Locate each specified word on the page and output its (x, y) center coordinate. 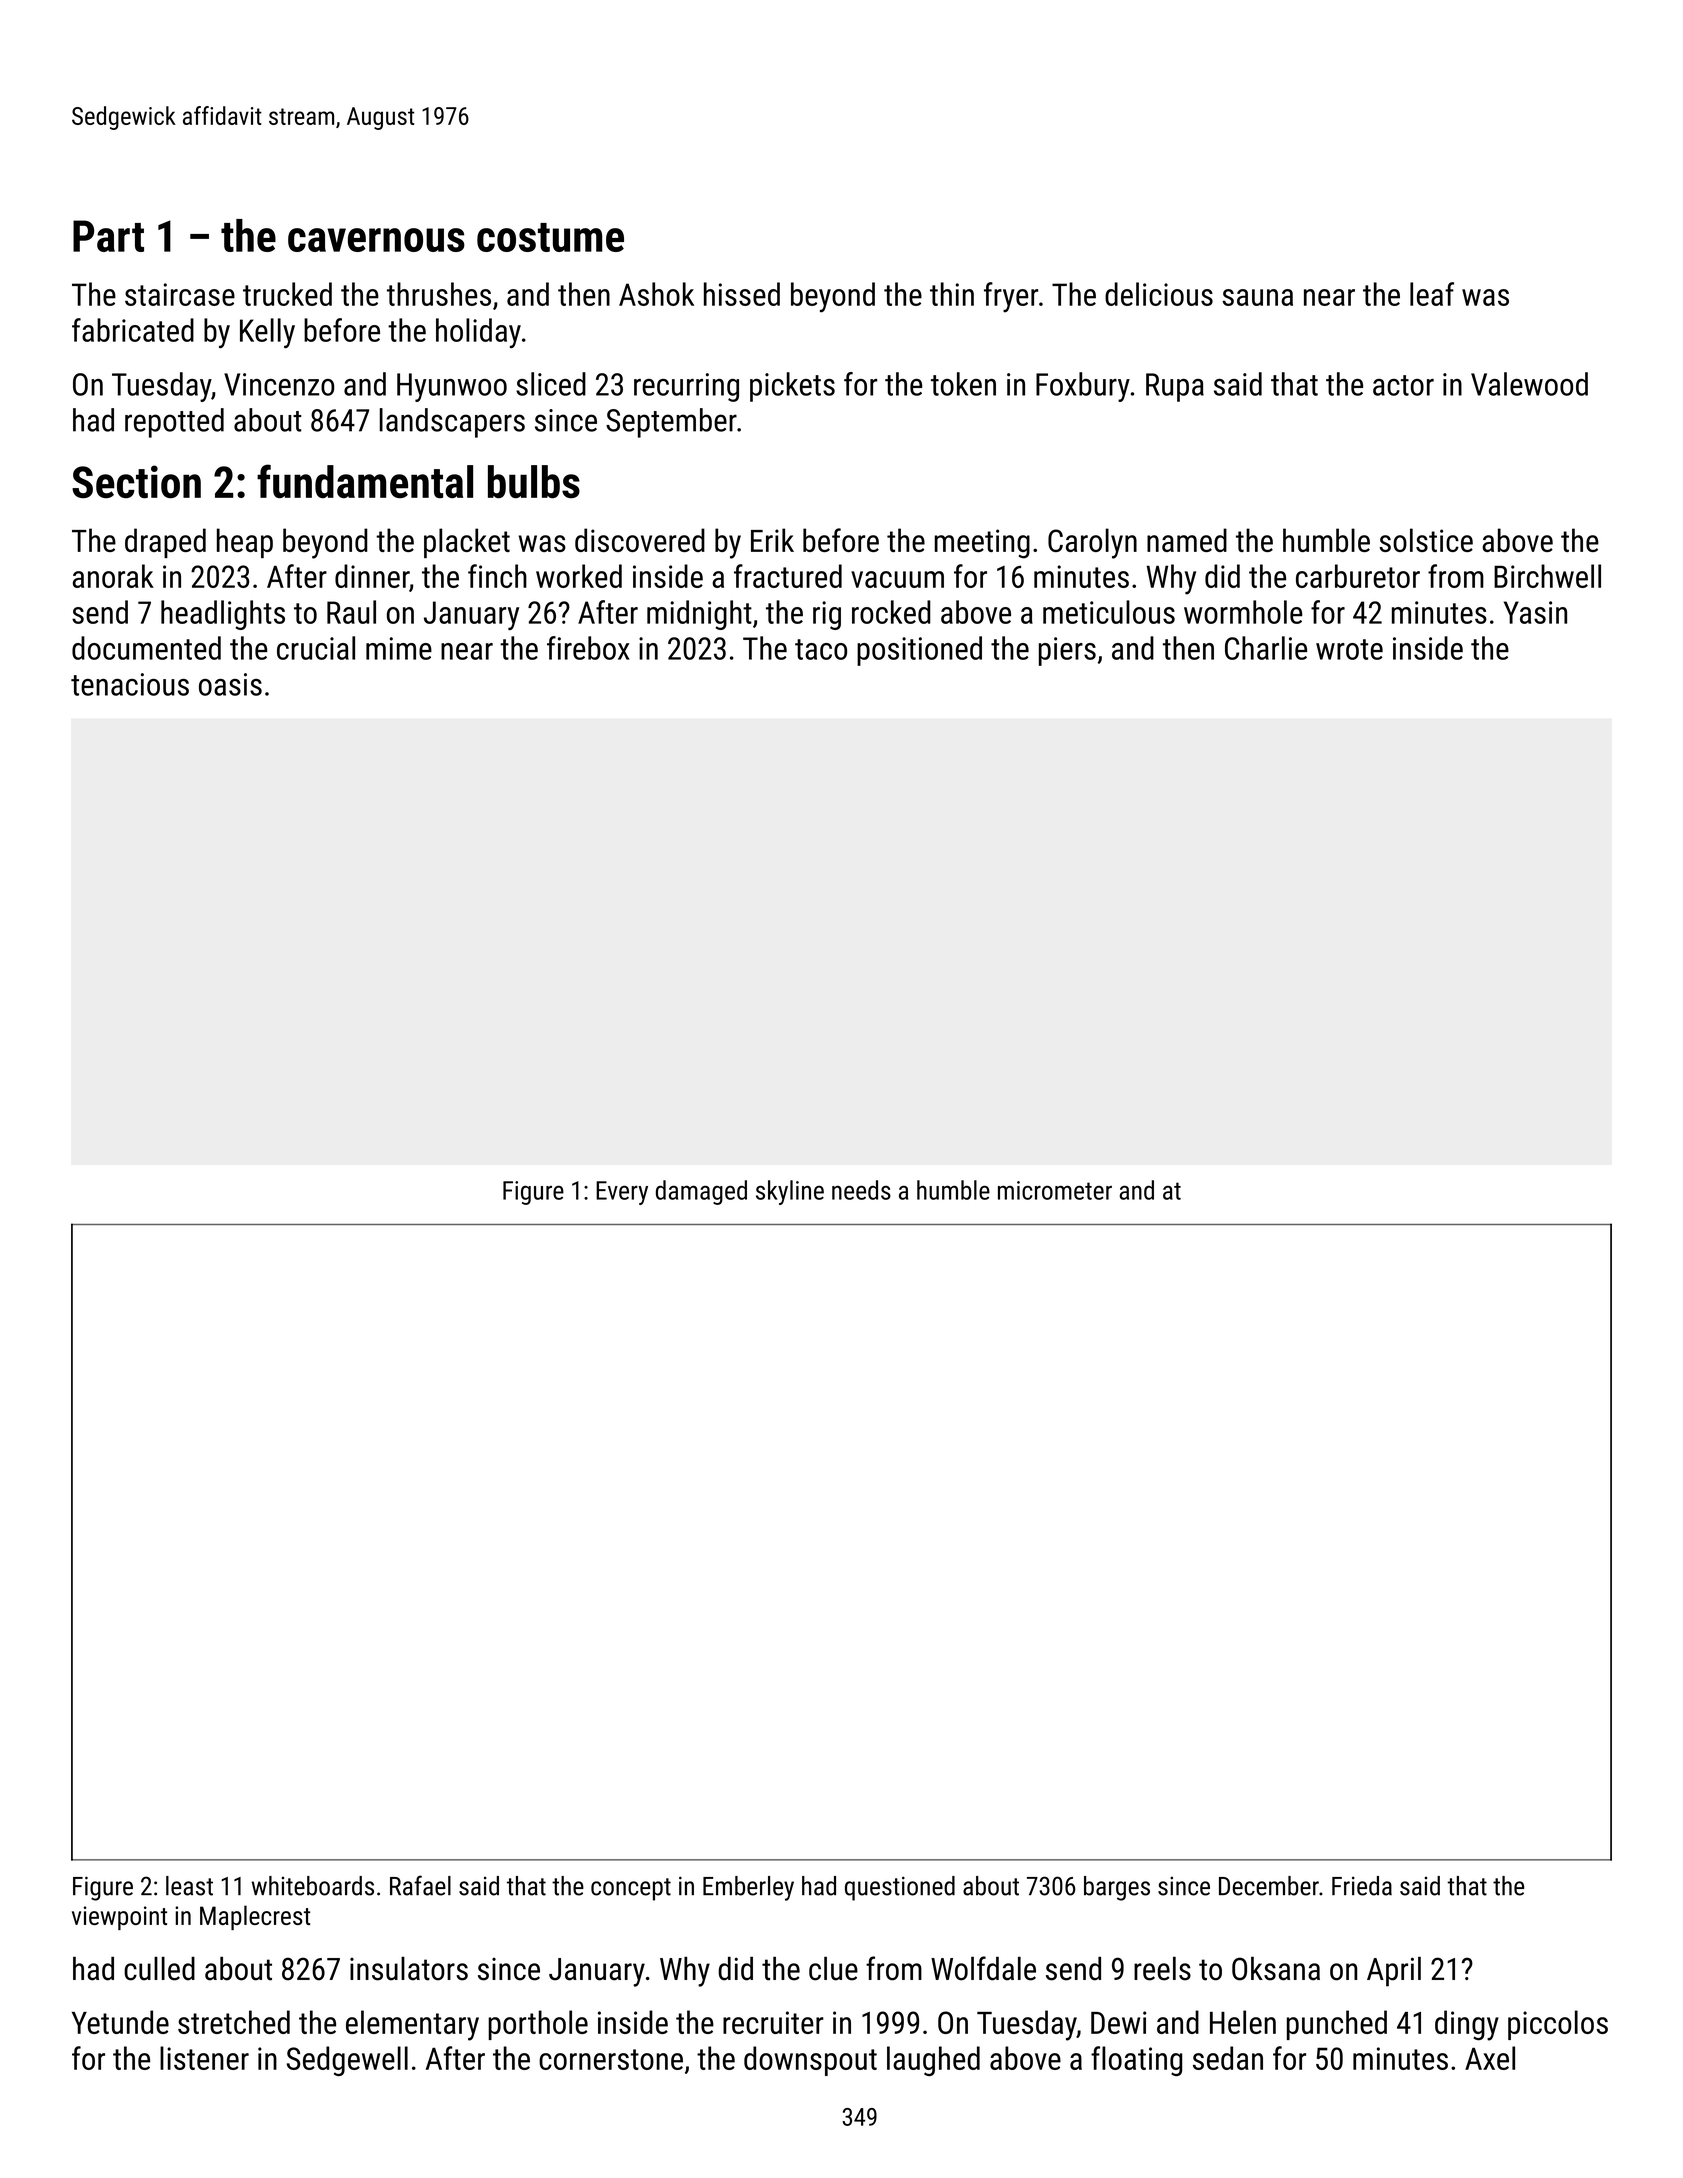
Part (108, 236)
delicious (1159, 294)
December (1269, 1886)
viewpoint (119, 1918)
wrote (1349, 649)
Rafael (420, 1885)
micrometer (1055, 1190)
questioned (900, 1888)
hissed (742, 294)
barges (1117, 1888)
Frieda (1362, 1886)
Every (622, 1193)
